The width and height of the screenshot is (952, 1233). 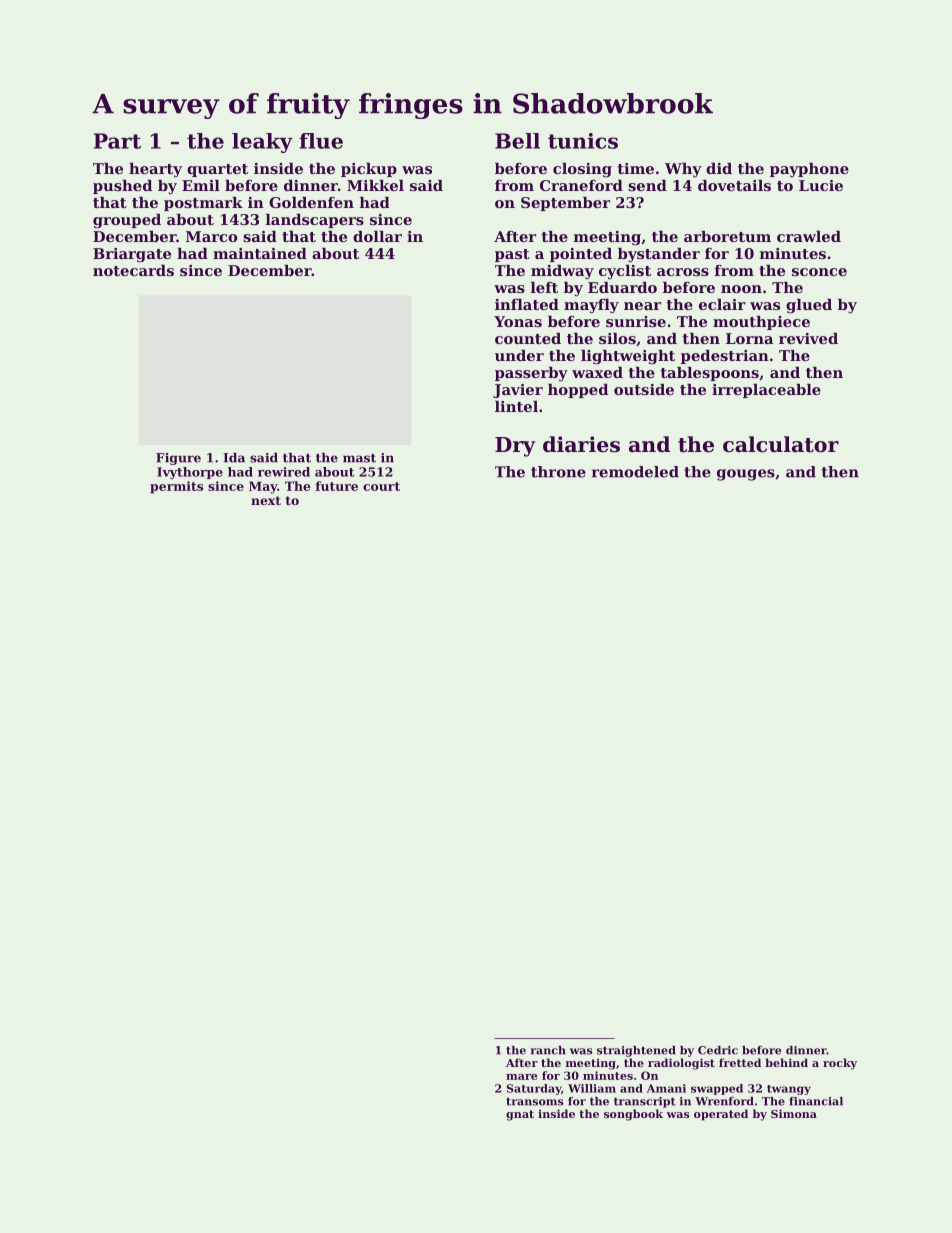 I want to click on mare, so click(x=521, y=1077).
